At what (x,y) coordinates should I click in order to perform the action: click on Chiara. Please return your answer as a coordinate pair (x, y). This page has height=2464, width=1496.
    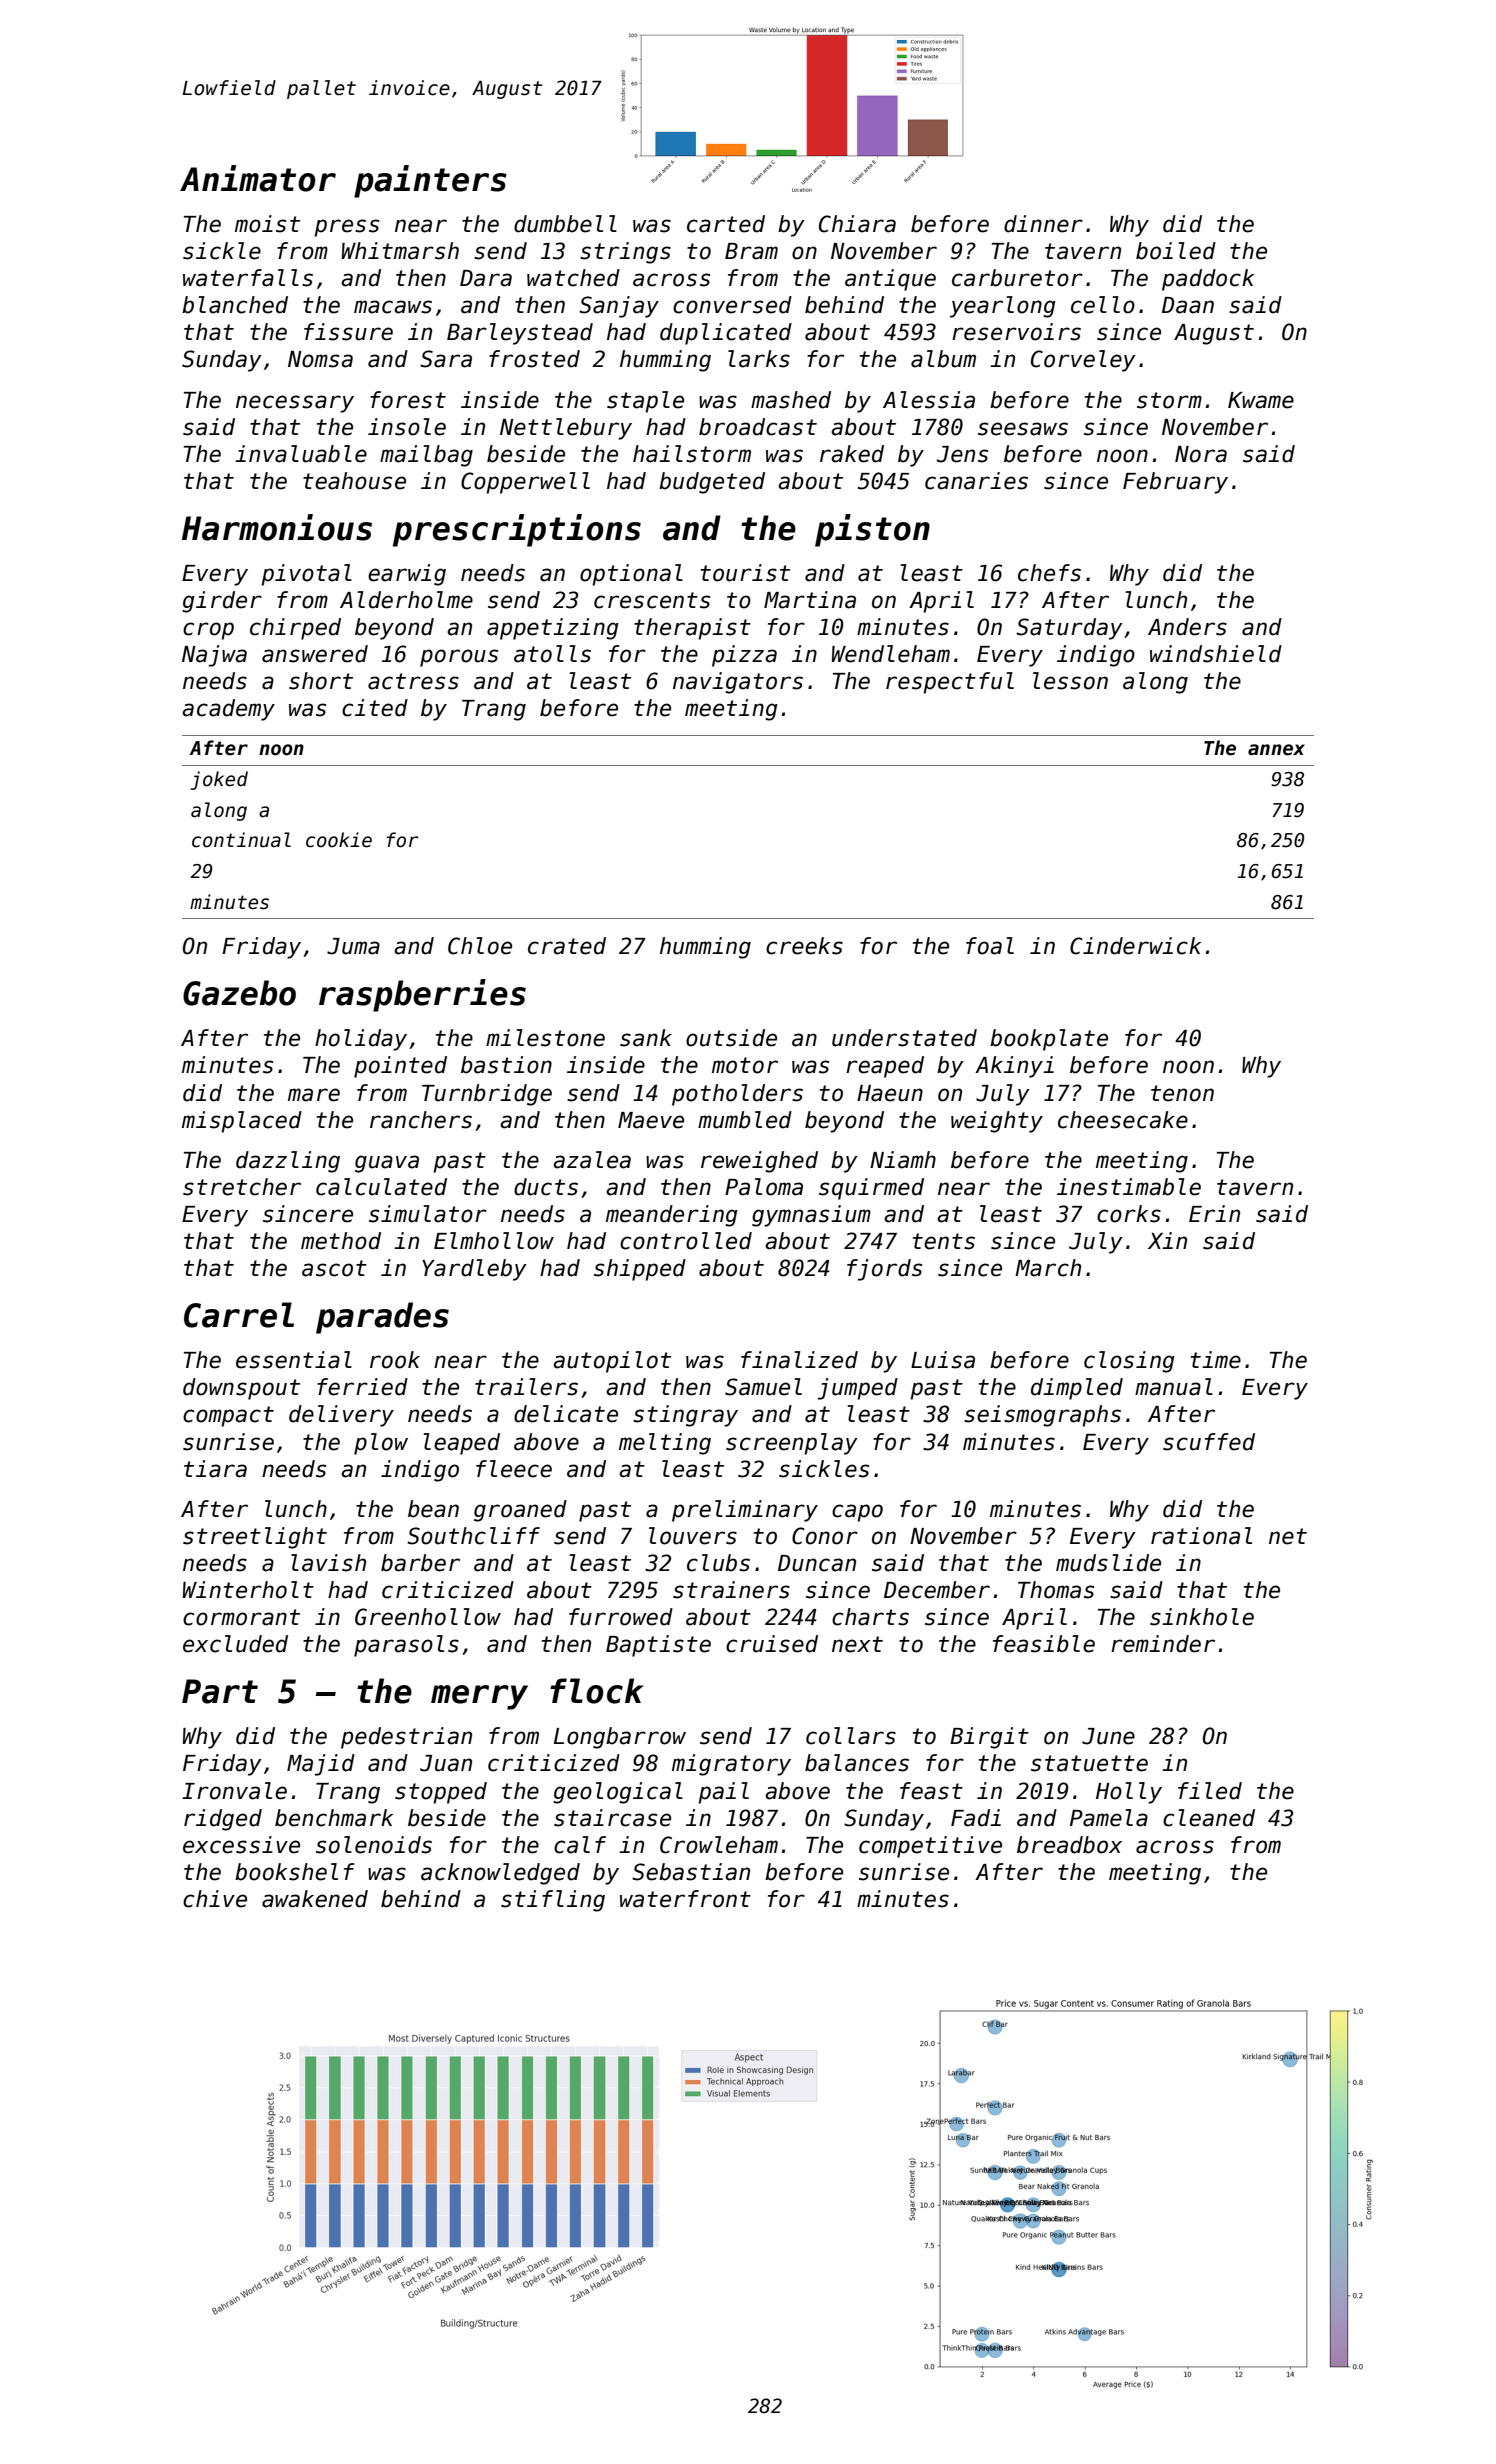
    Looking at the image, I should click on (857, 224).
